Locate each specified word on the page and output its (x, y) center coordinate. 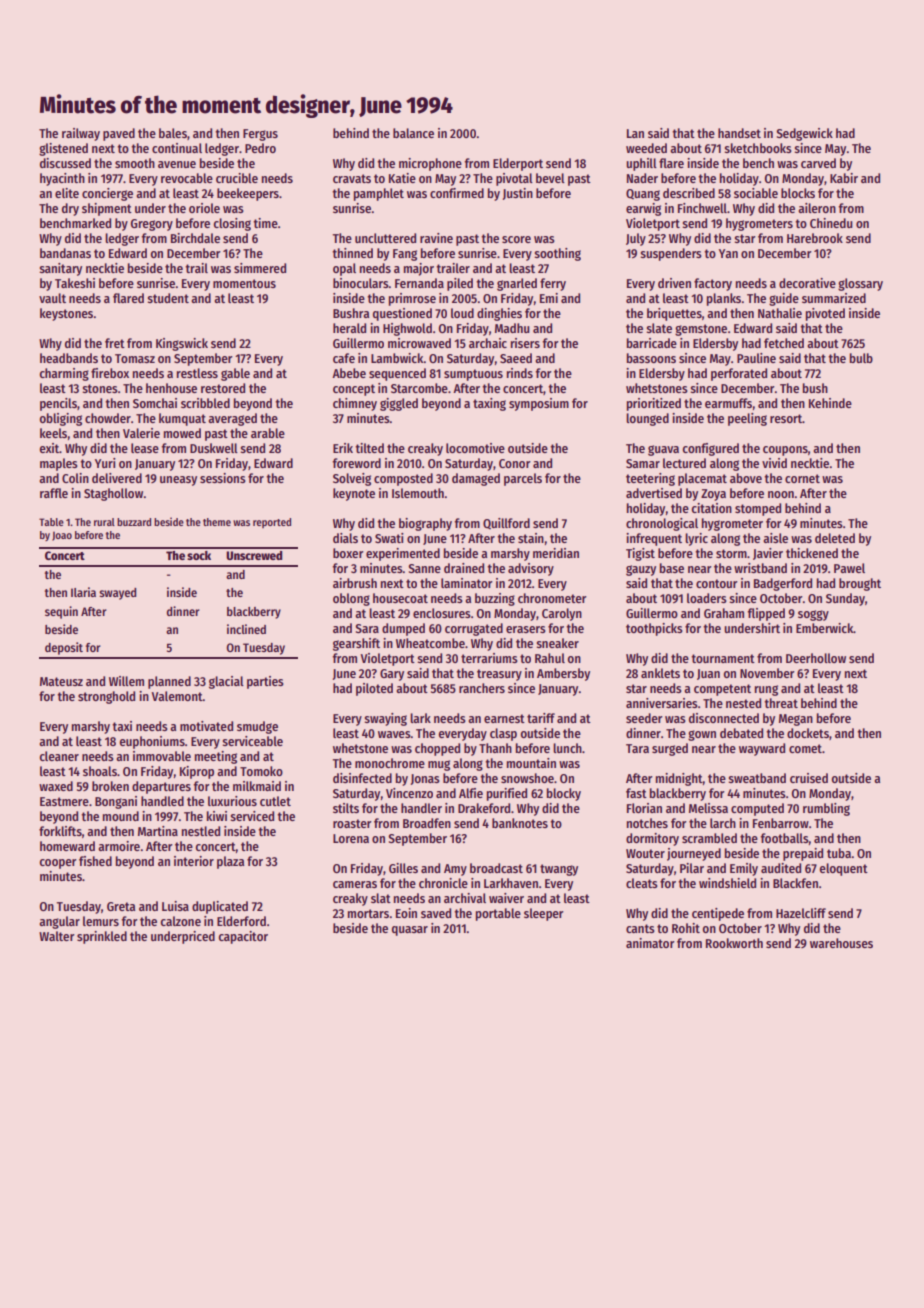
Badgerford (783, 584)
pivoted (825, 314)
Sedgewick (804, 134)
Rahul (550, 658)
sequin (61, 612)
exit (50, 448)
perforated (739, 374)
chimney (355, 404)
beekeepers (248, 194)
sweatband (757, 778)
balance (413, 133)
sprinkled (102, 937)
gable (235, 374)
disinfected (362, 778)
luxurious (232, 801)
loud (462, 313)
